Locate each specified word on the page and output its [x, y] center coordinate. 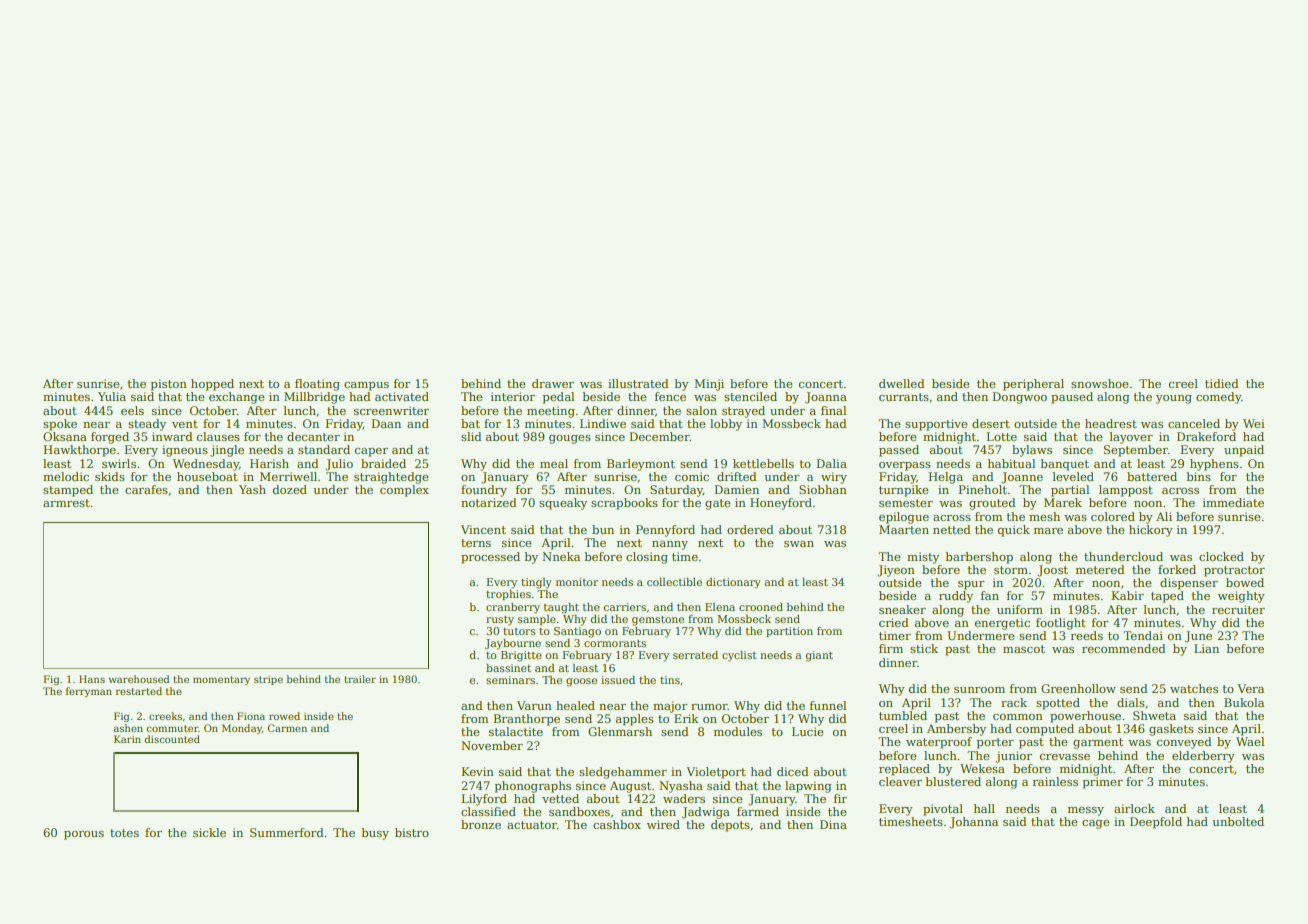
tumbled [903, 715]
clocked [1221, 556]
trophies [508, 595]
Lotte [1001, 436]
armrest [66, 503]
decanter [313, 436]
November [492, 745]
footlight [1061, 624]
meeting [551, 412]
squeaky [563, 504]
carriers [624, 607]
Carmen [287, 728]
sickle [209, 832]
